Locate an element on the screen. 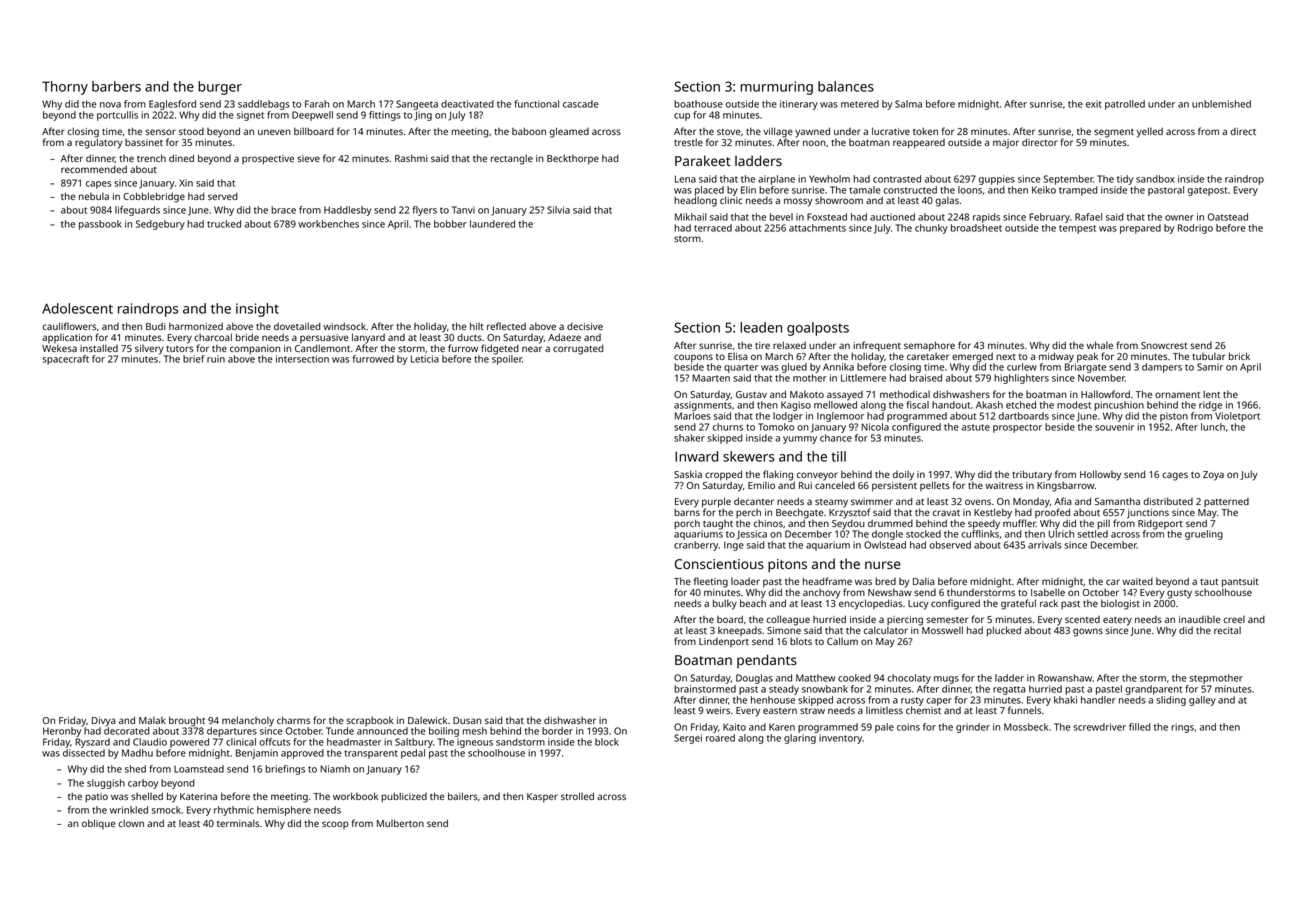 This screenshot has height=924, width=1308. semaphore is located at coordinates (929, 346).
